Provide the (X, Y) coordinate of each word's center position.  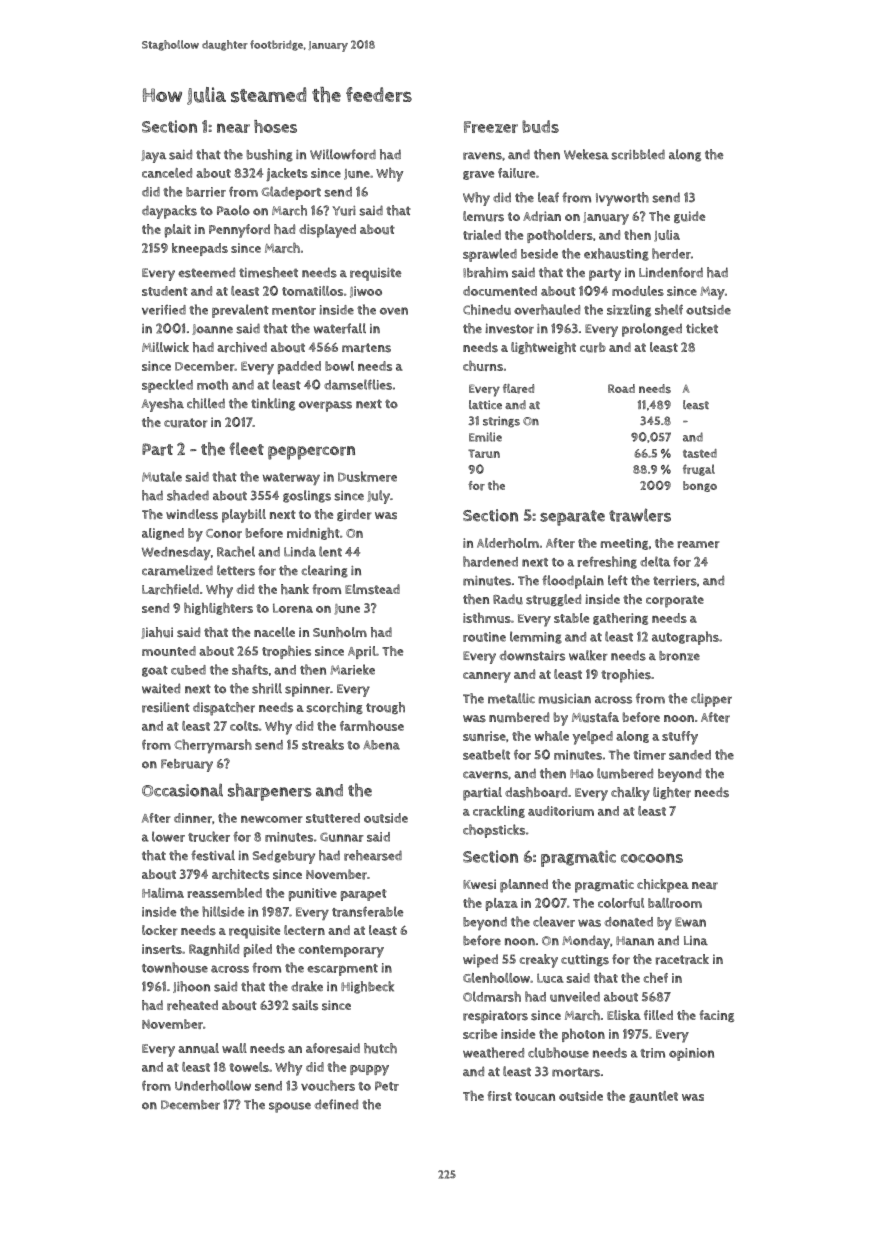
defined (336, 1104)
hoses (275, 126)
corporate (675, 601)
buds (540, 126)
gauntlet (653, 1097)
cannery (487, 677)
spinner (307, 690)
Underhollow (213, 1085)
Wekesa (586, 154)
